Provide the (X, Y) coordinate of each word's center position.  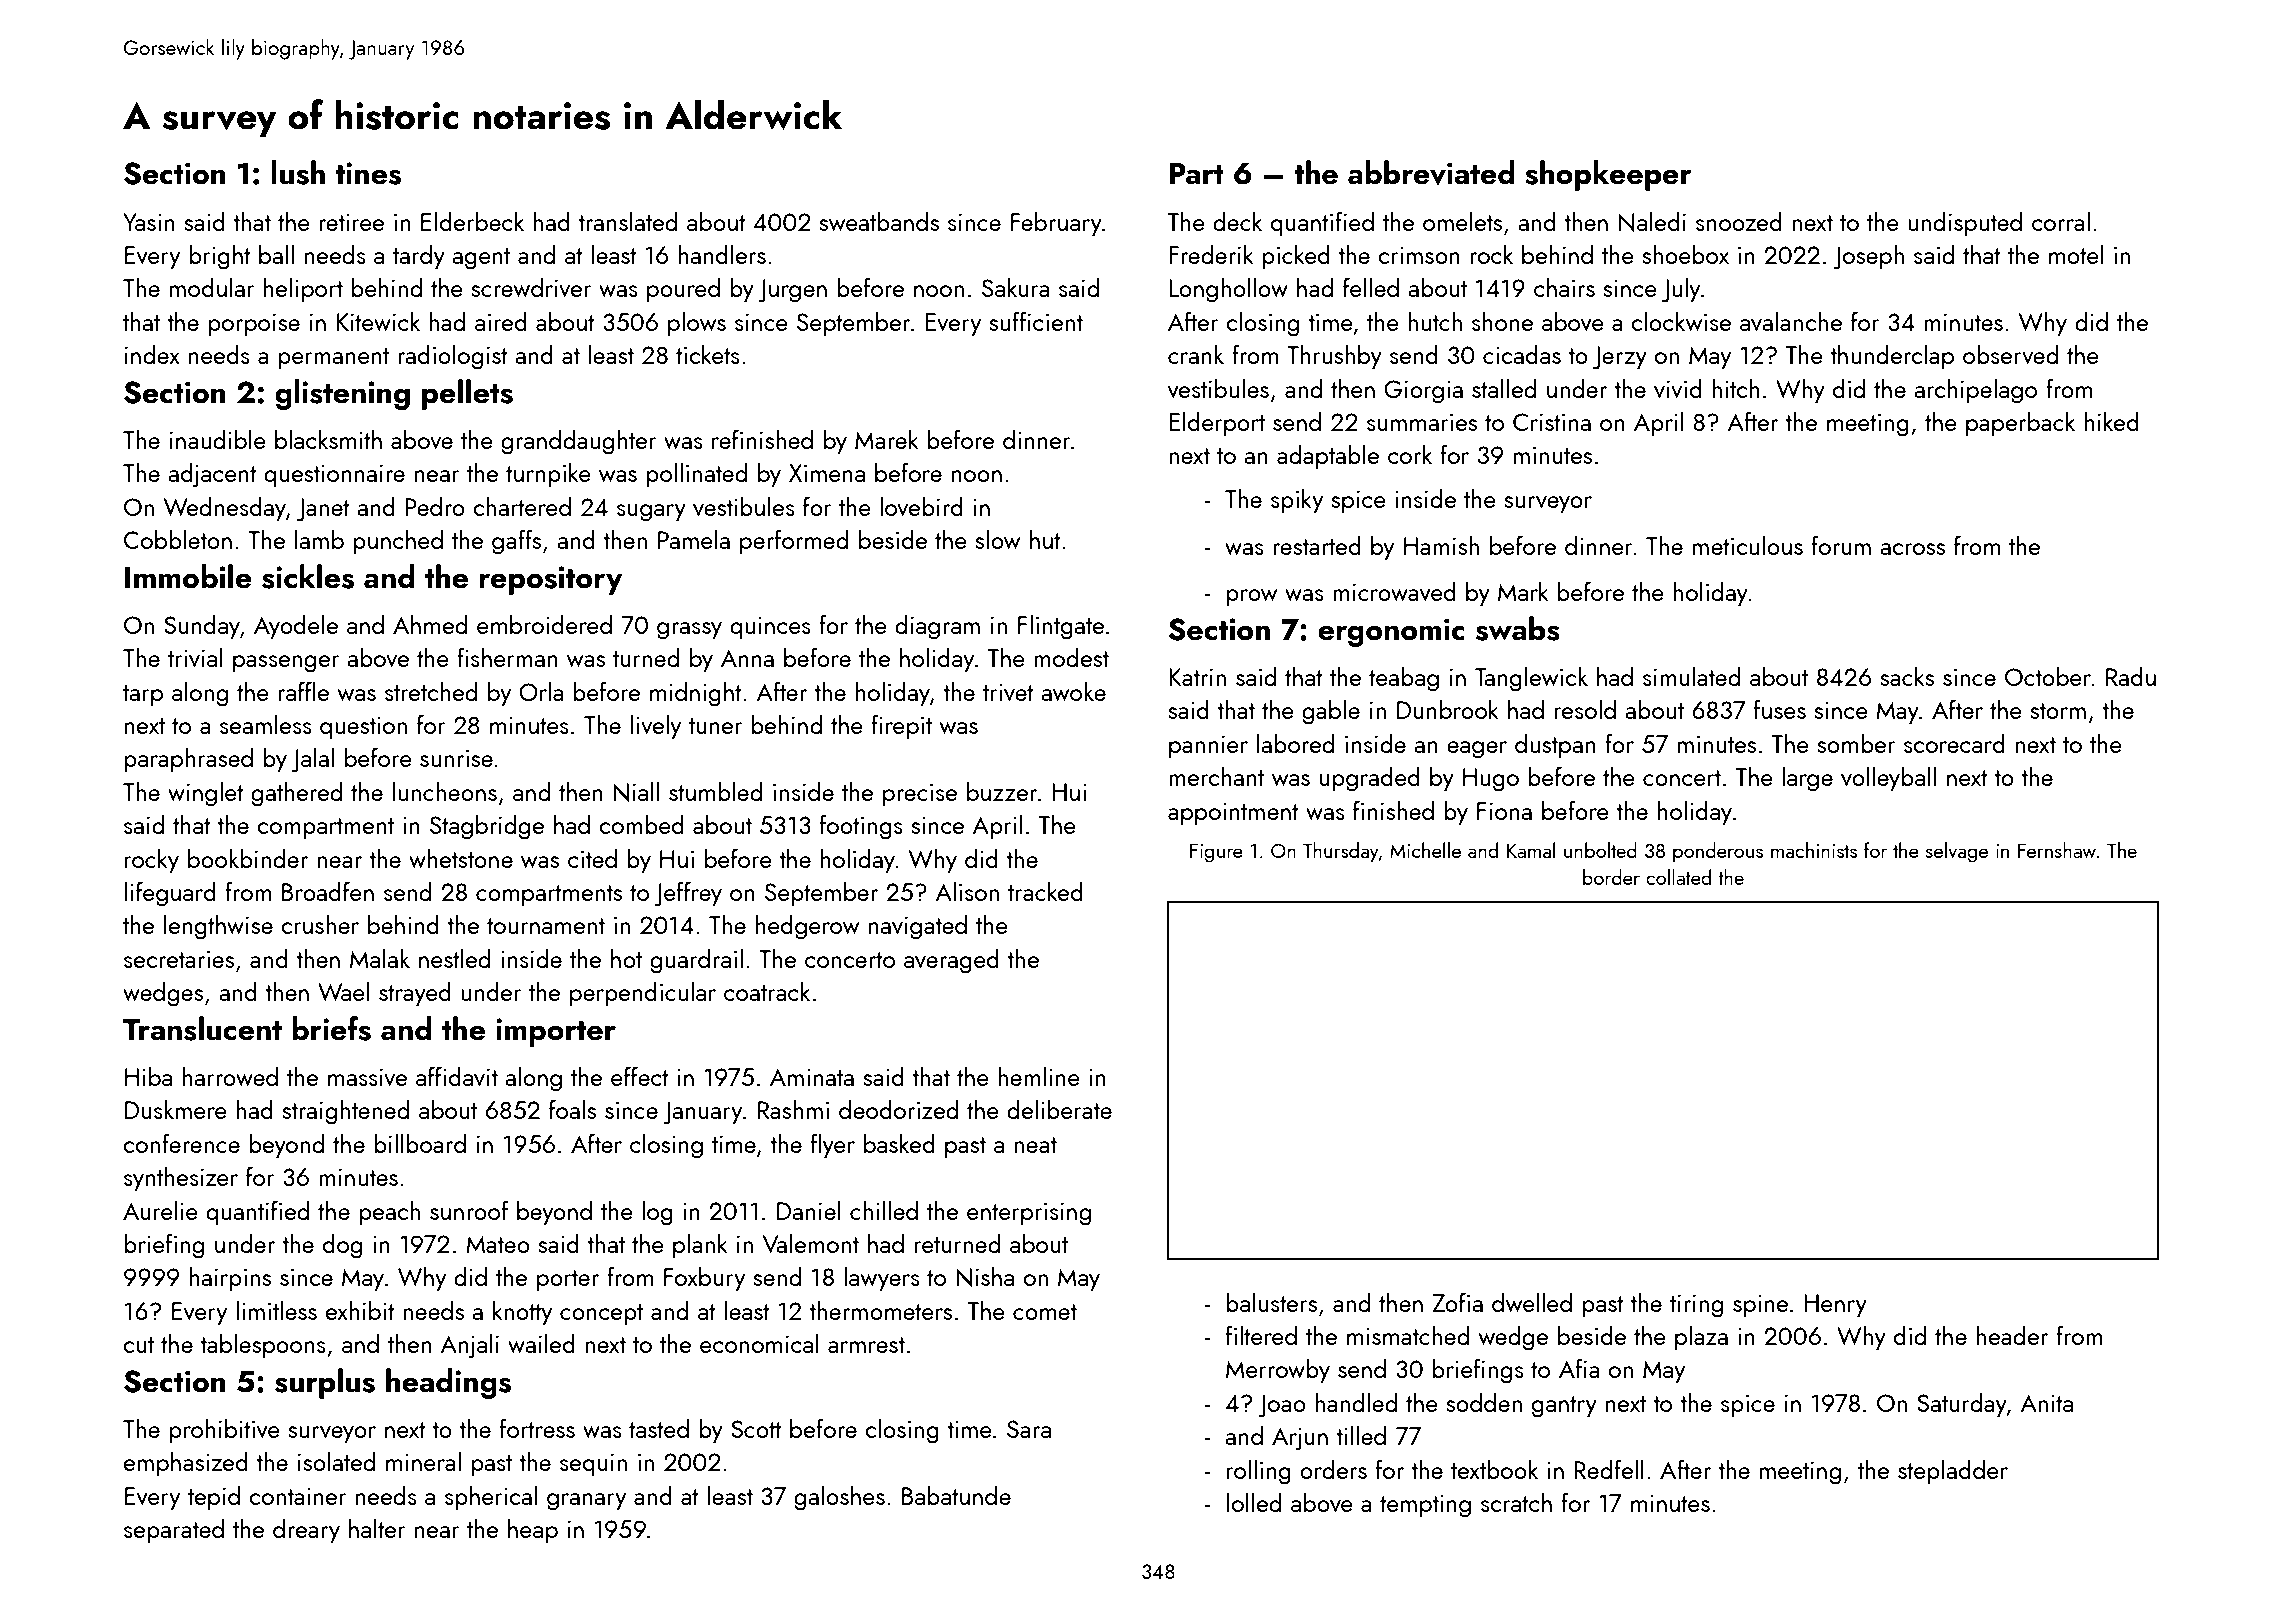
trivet (1008, 692)
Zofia (1457, 1302)
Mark (1523, 591)
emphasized (186, 1463)
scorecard (1954, 743)
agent (481, 259)
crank (1196, 354)
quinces (770, 627)
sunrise (456, 758)
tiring (1696, 1306)
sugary (651, 513)
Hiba (148, 1076)
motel (2076, 254)
